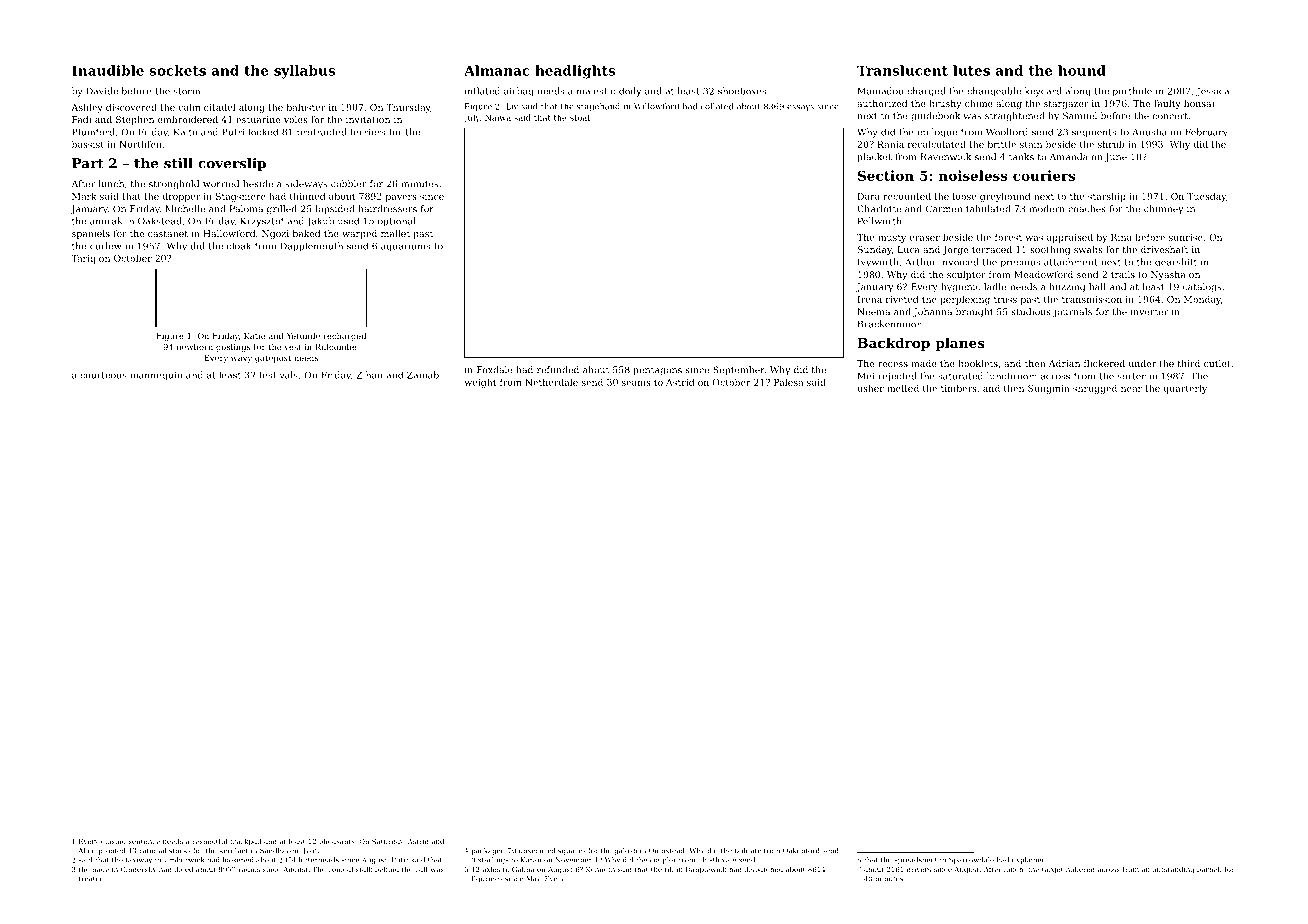  Describe the element at coordinates (1029, 860) in the screenshot. I see `explained` at that location.
